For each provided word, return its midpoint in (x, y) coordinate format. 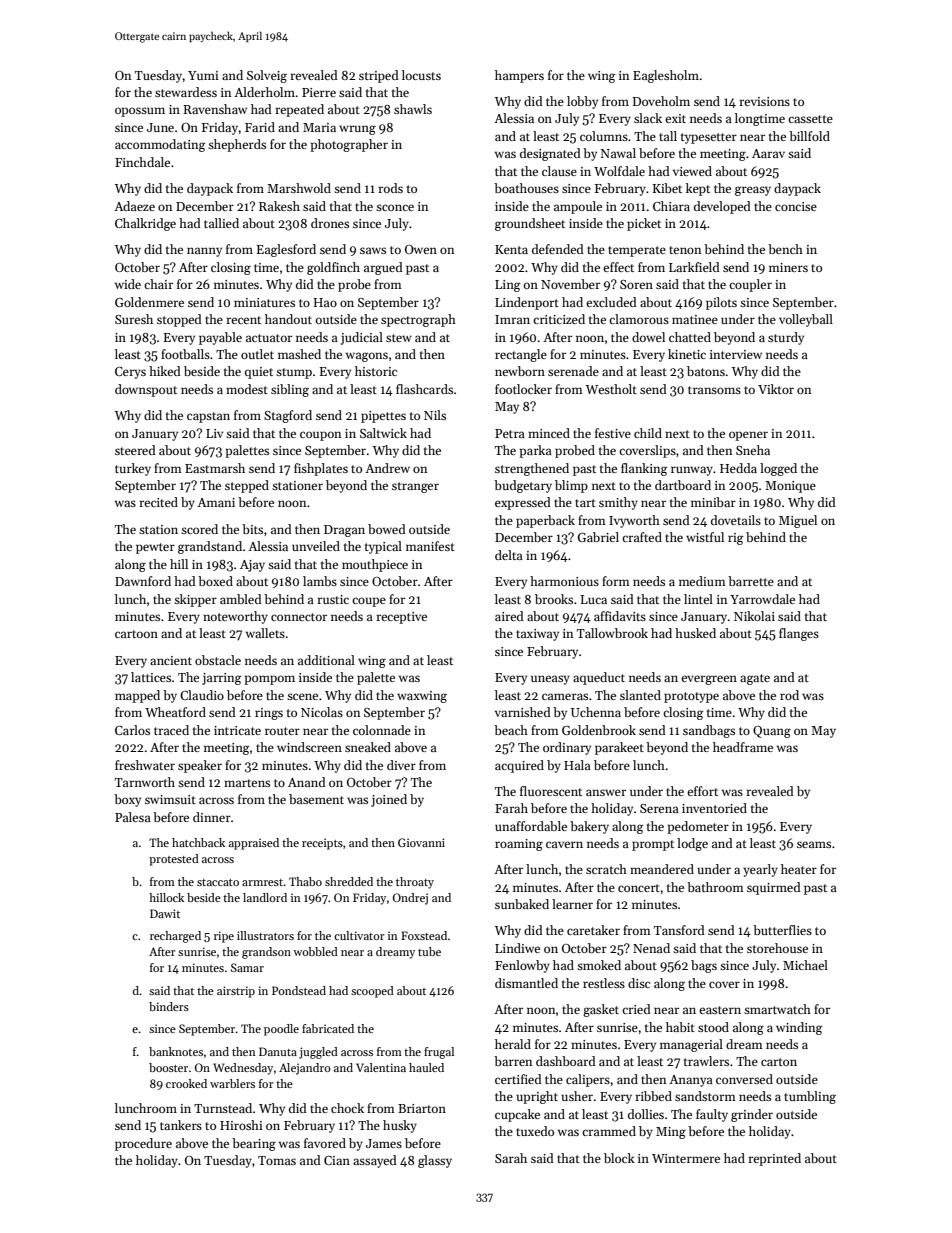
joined (389, 800)
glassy (435, 1161)
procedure (143, 1144)
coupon (320, 436)
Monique (790, 487)
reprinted (774, 1159)
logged (778, 469)
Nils (435, 415)
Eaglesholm (666, 76)
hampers (519, 76)
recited (158, 502)
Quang (772, 732)
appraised (254, 844)
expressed (523, 503)
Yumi (203, 75)
